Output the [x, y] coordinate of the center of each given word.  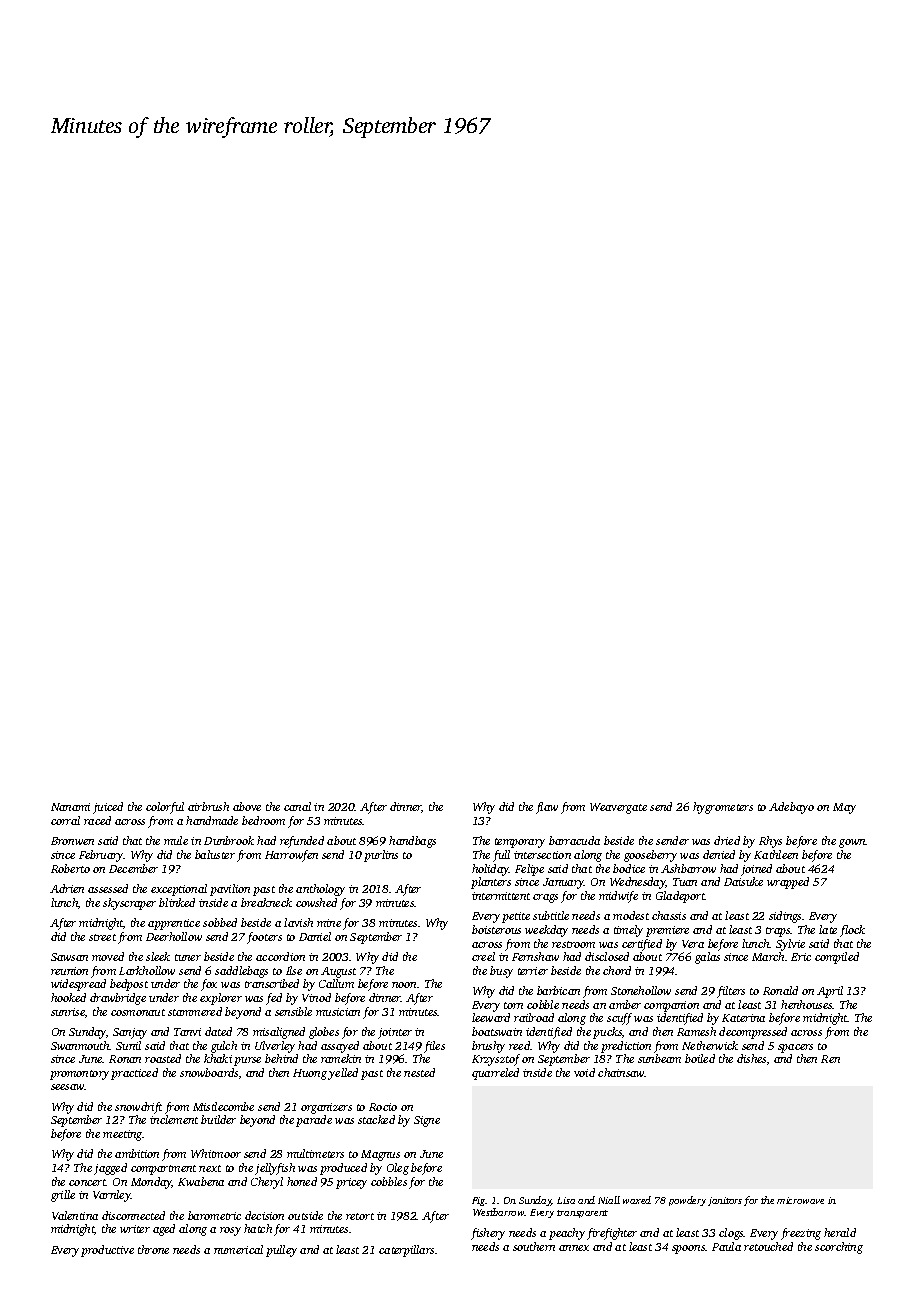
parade [314, 1121]
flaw [547, 808]
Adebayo [791, 808]
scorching [839, 1248]
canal [297, 806]
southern [534, 1246]
